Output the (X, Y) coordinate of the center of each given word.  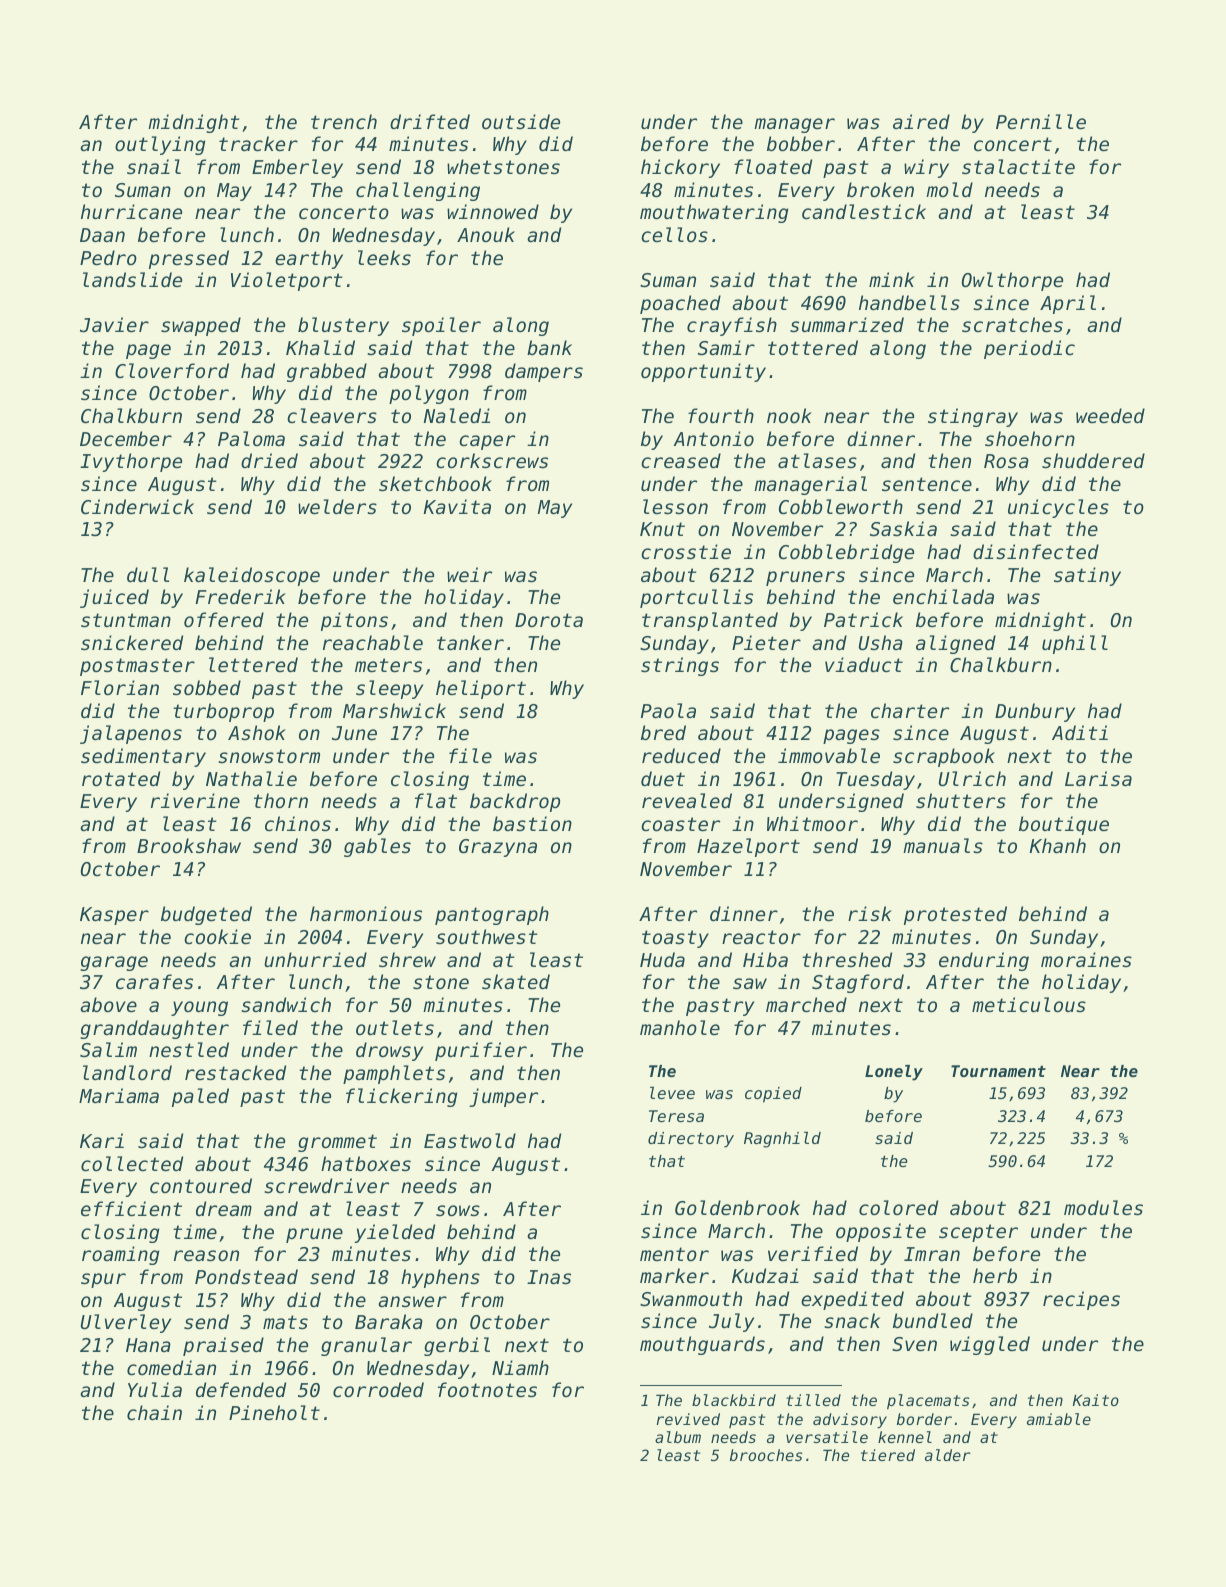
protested (955, 915)
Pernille (1041, 122)
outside (521, 121)
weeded (1110, 416)
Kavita (457, 506)
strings (680, 666)
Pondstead (246, 1277)
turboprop (223, 712)
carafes (154, 981)
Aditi (1080, 732)
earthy (309, 259)
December (126, 439)
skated (516, 982)
